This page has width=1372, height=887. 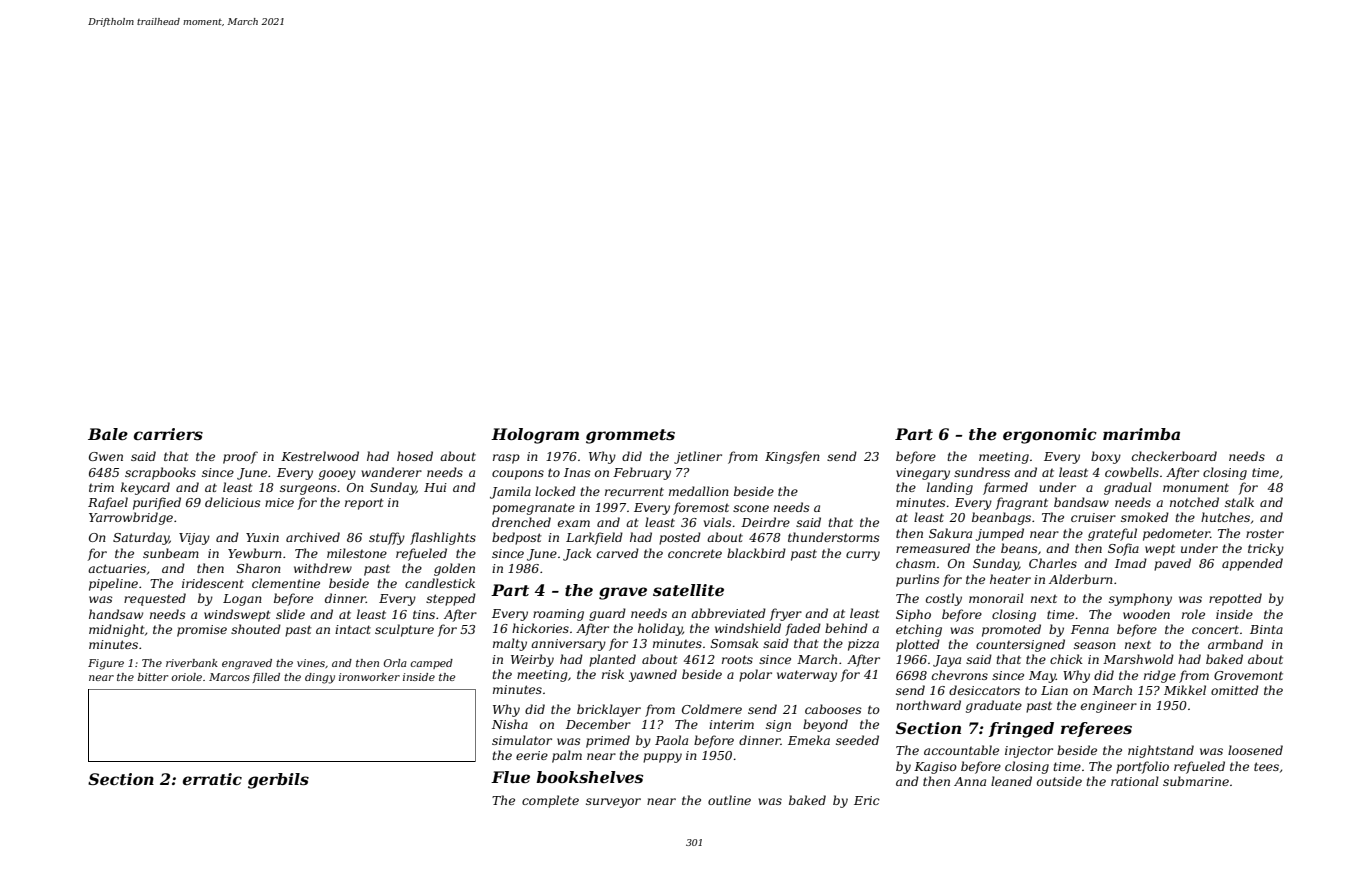 I want to click on Orla, so click(x=395, y=663).
